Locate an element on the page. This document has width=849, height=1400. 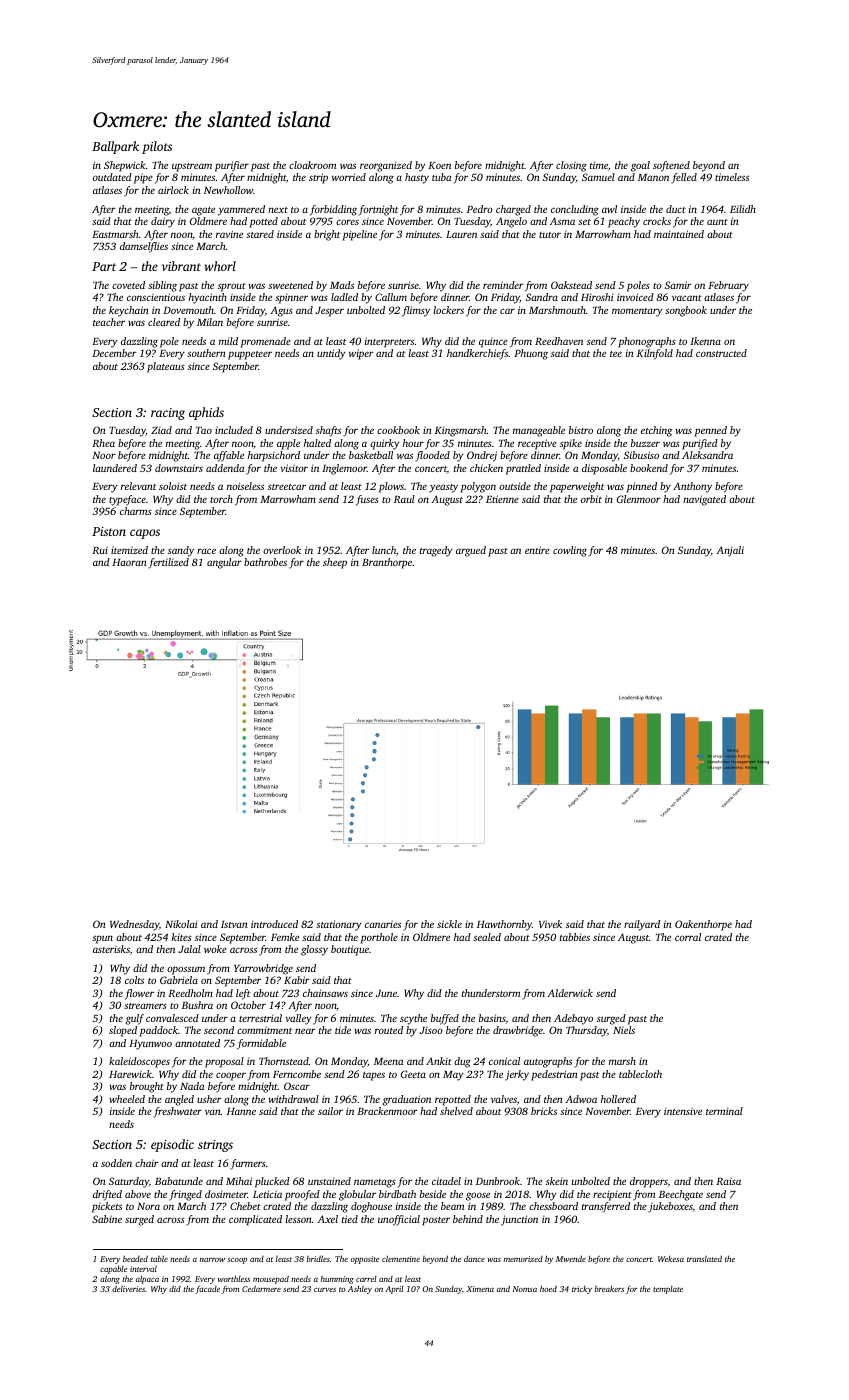
intensive is located at coordinates (683, 1111).
